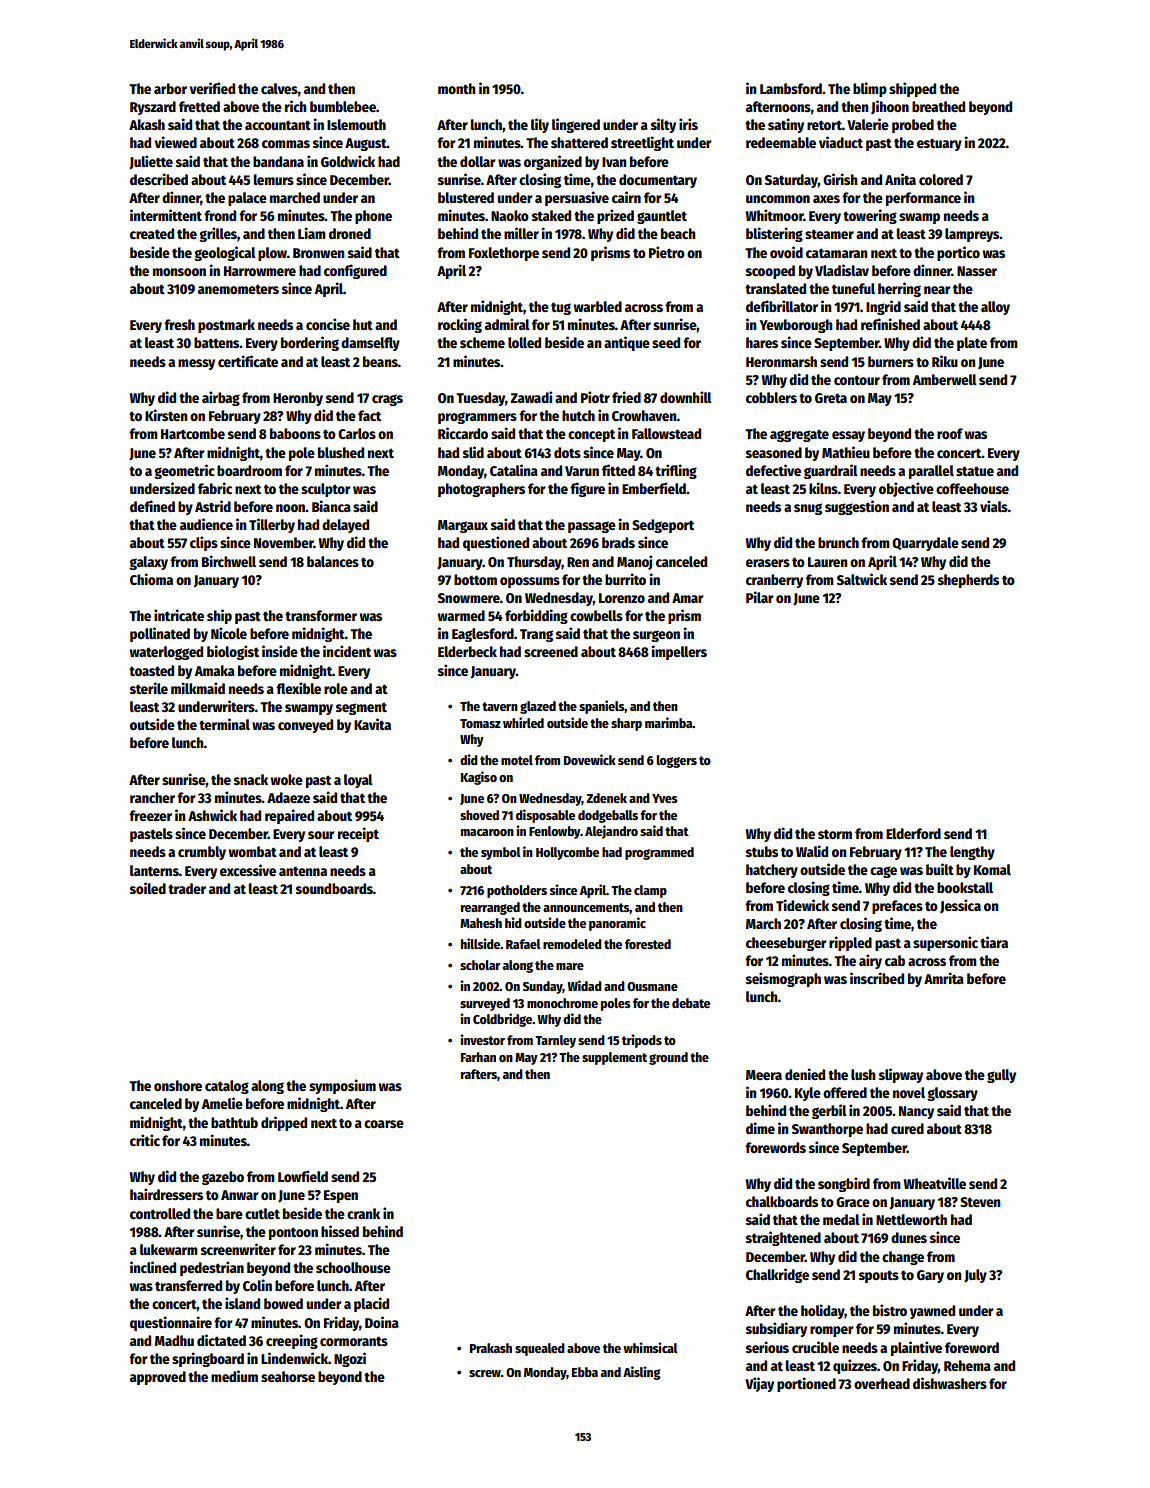 This screenshot has height=1488, width=1150. Describe the element at coordinates (935, 1183) in the screenshot. I see `Wheatville` at that location.
